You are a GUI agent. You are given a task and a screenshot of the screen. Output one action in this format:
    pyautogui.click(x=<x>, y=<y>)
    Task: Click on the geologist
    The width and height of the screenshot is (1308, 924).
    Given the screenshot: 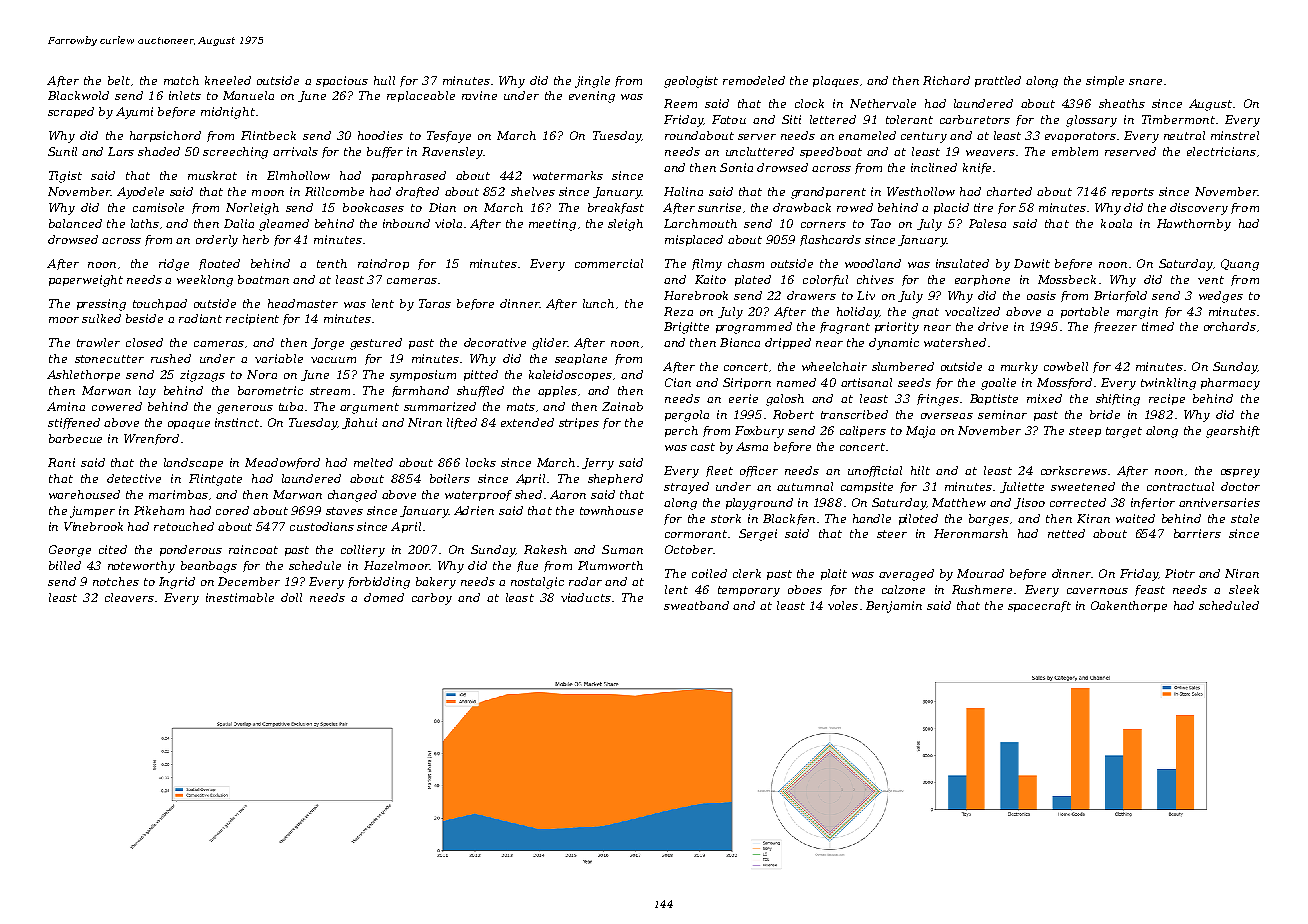 What is the action you would take?
    pyautogui.click(x=691, y=82)
